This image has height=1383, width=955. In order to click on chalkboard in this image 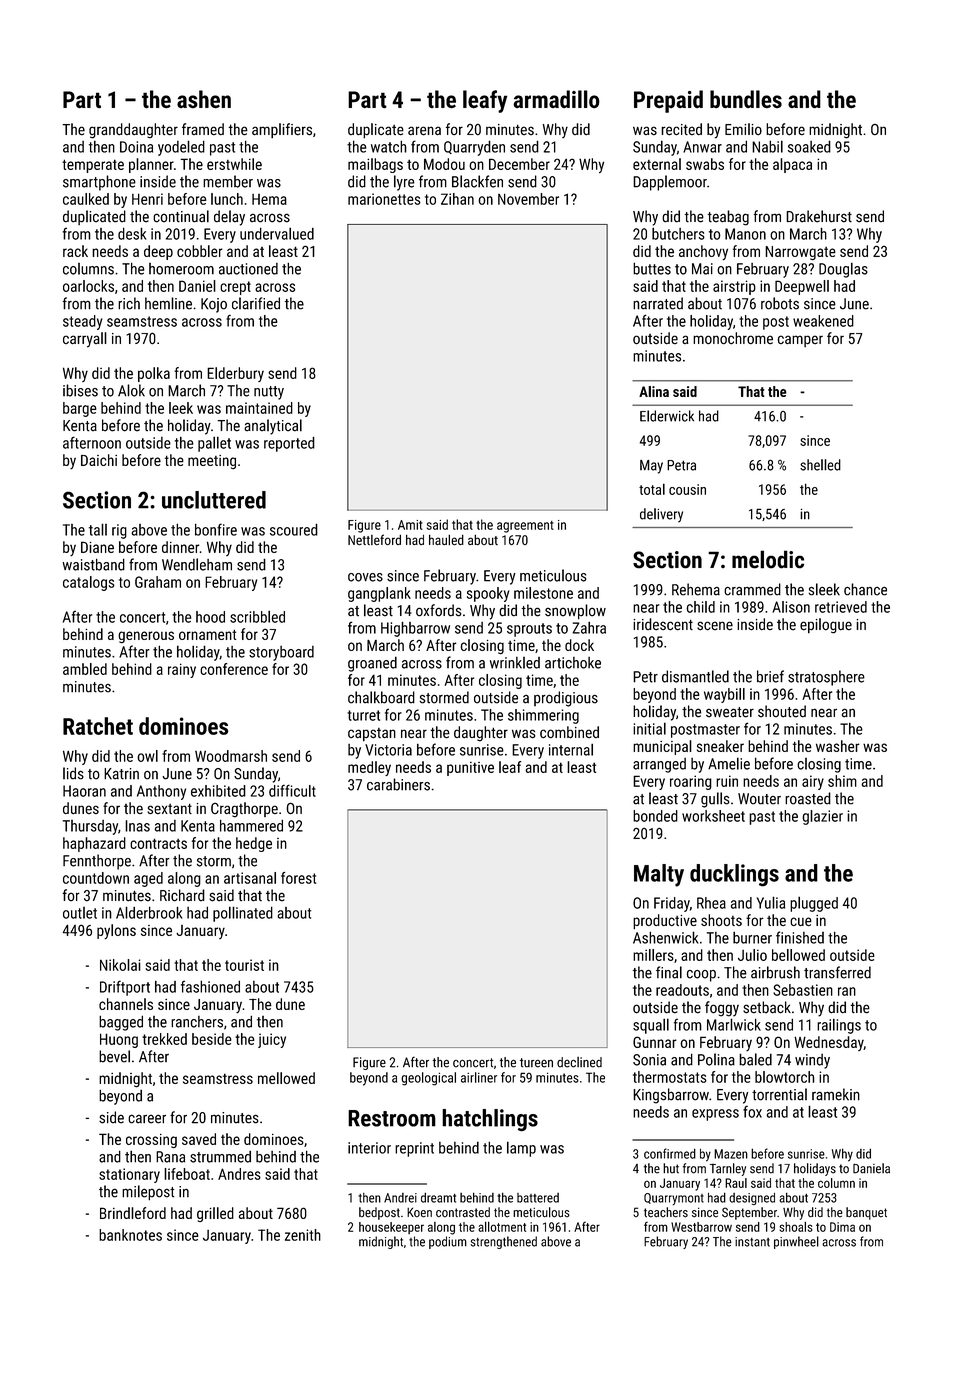, I will do `click(381, 697)`.
